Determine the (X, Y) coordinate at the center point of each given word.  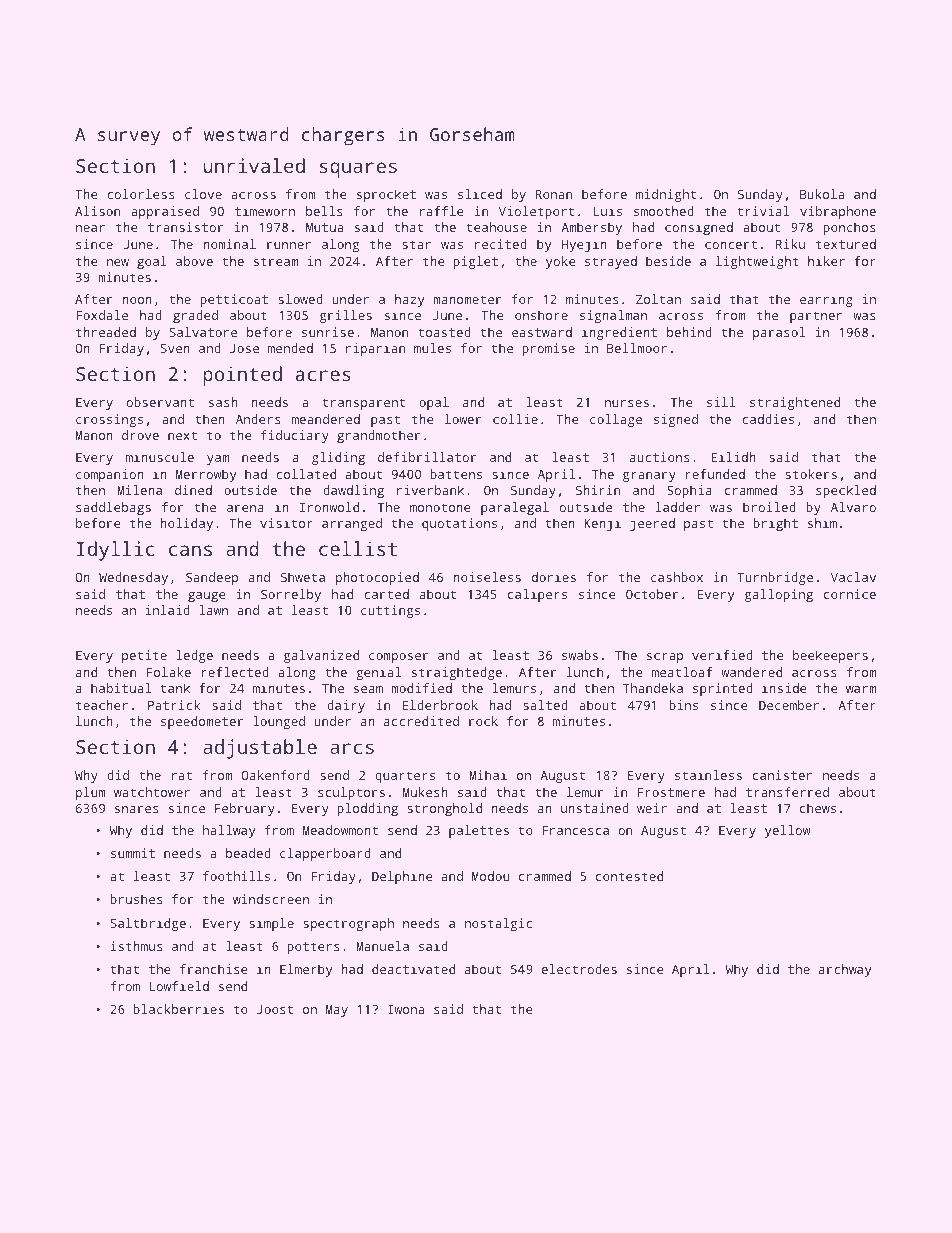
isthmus (137, 946)
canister (782, 775)
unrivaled (254, 165)
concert (731, 244)
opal (434, 403)
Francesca (575, 830)
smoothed (664, 211)
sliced (480, 194)
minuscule (160, 457)
